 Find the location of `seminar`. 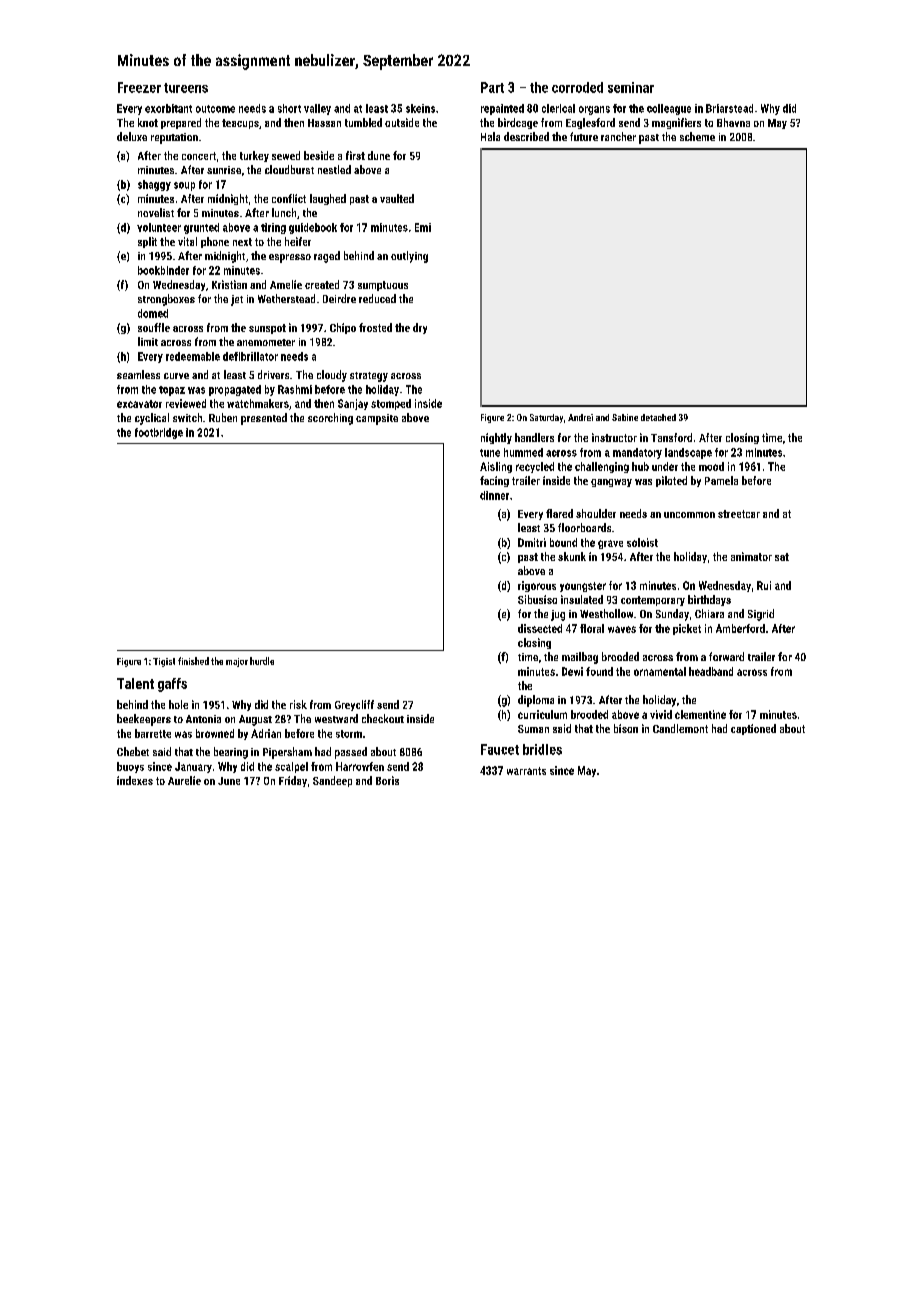

seminar is located at coordinates (631, 87).
